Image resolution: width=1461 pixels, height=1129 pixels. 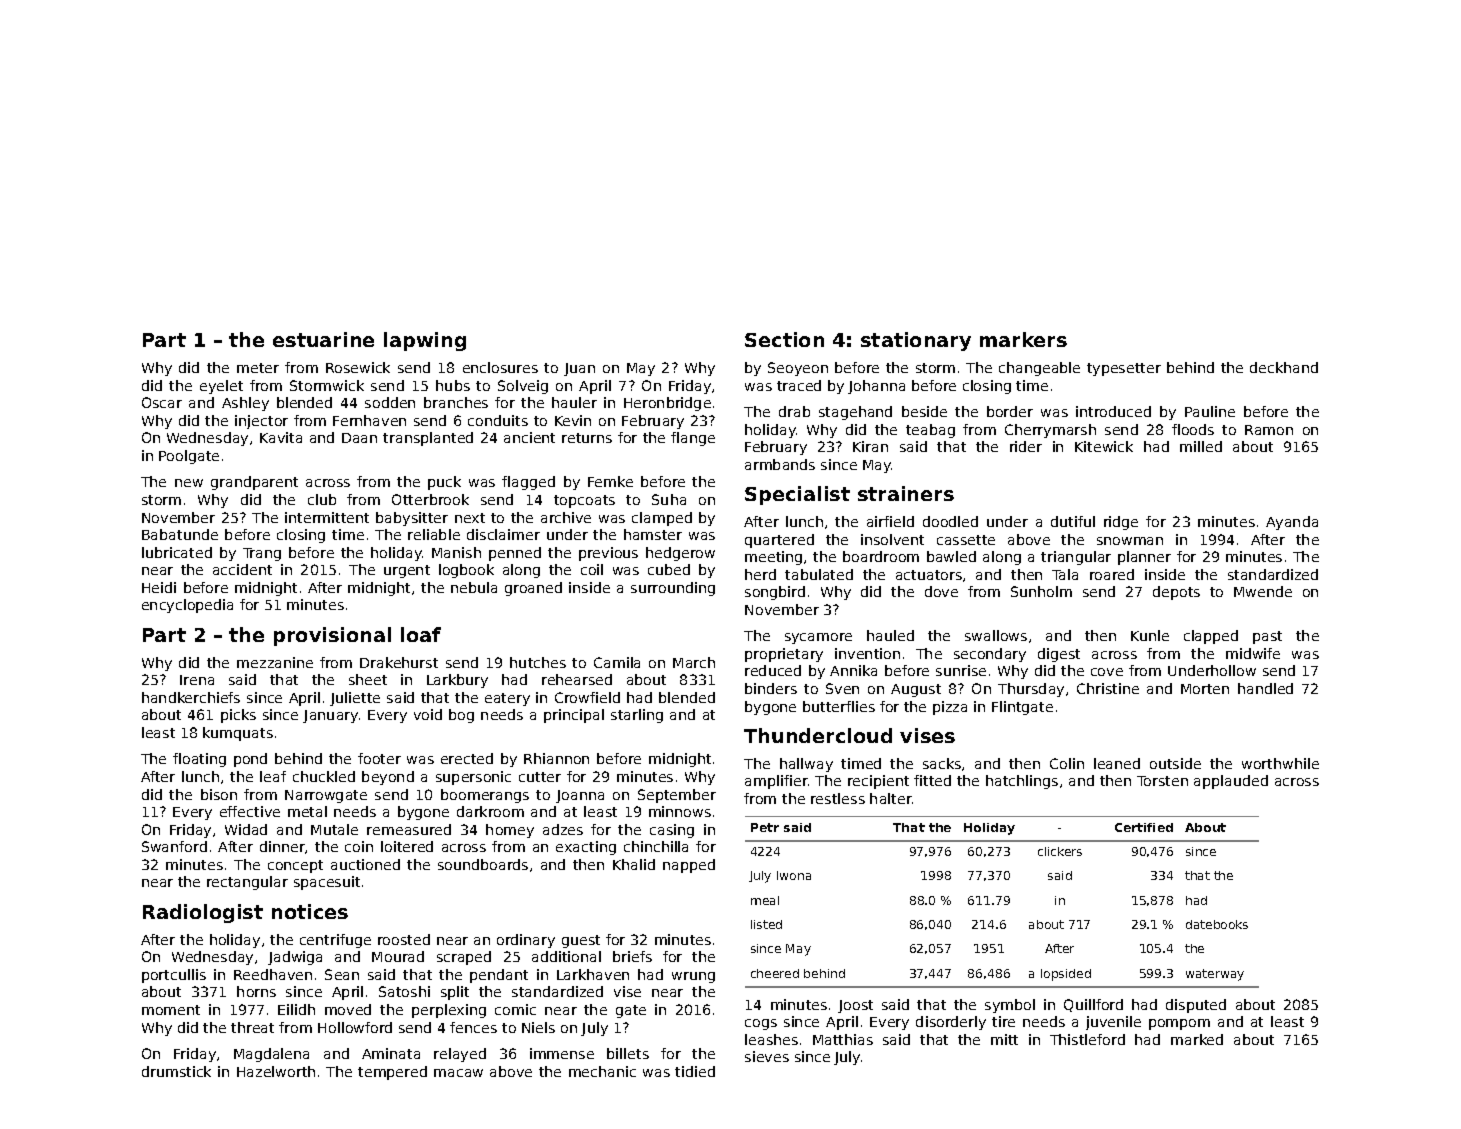 What do you see at coordinates (1217, 924) in the document?
I see `datebooks` at bounding box center [1217, 924].
